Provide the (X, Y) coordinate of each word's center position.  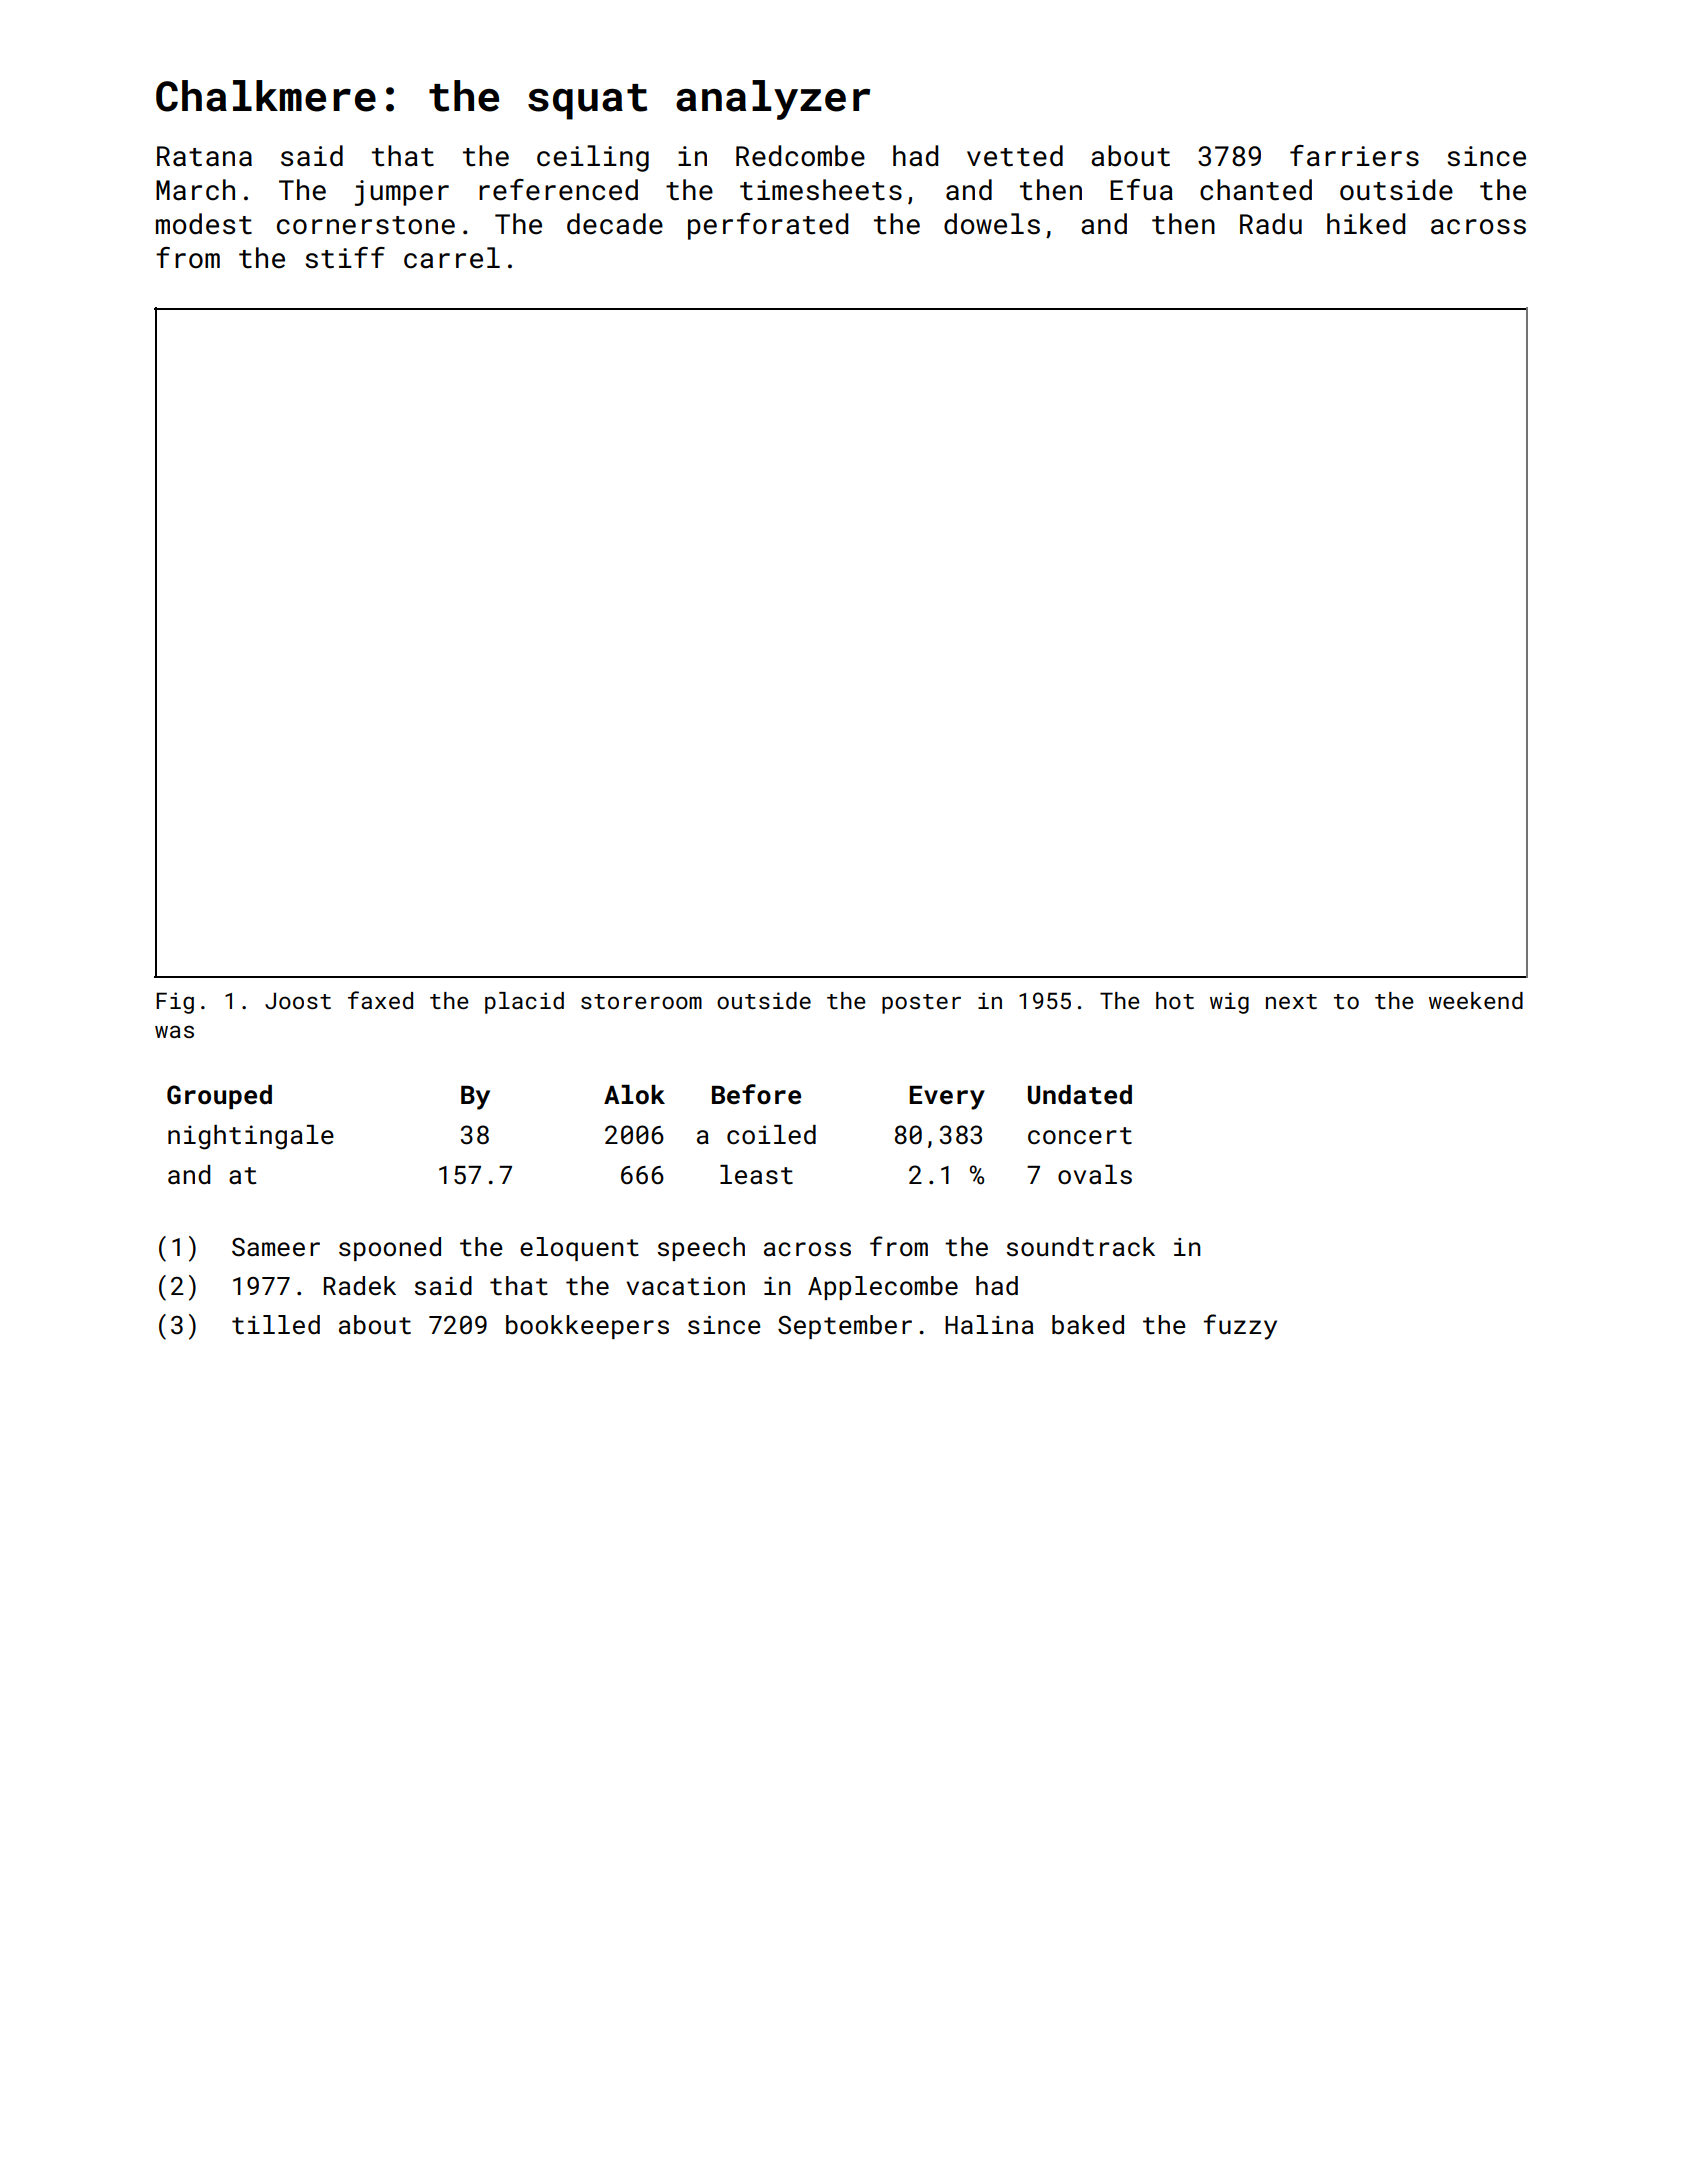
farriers (1354, 156)
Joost (298, 1001)
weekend (1476, 1000)
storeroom (641, 1001)
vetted (1015, 156)
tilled (276, 1325)
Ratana (204, 156)
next (1291, 1001)
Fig (175, 1003)
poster (921, 1004)
